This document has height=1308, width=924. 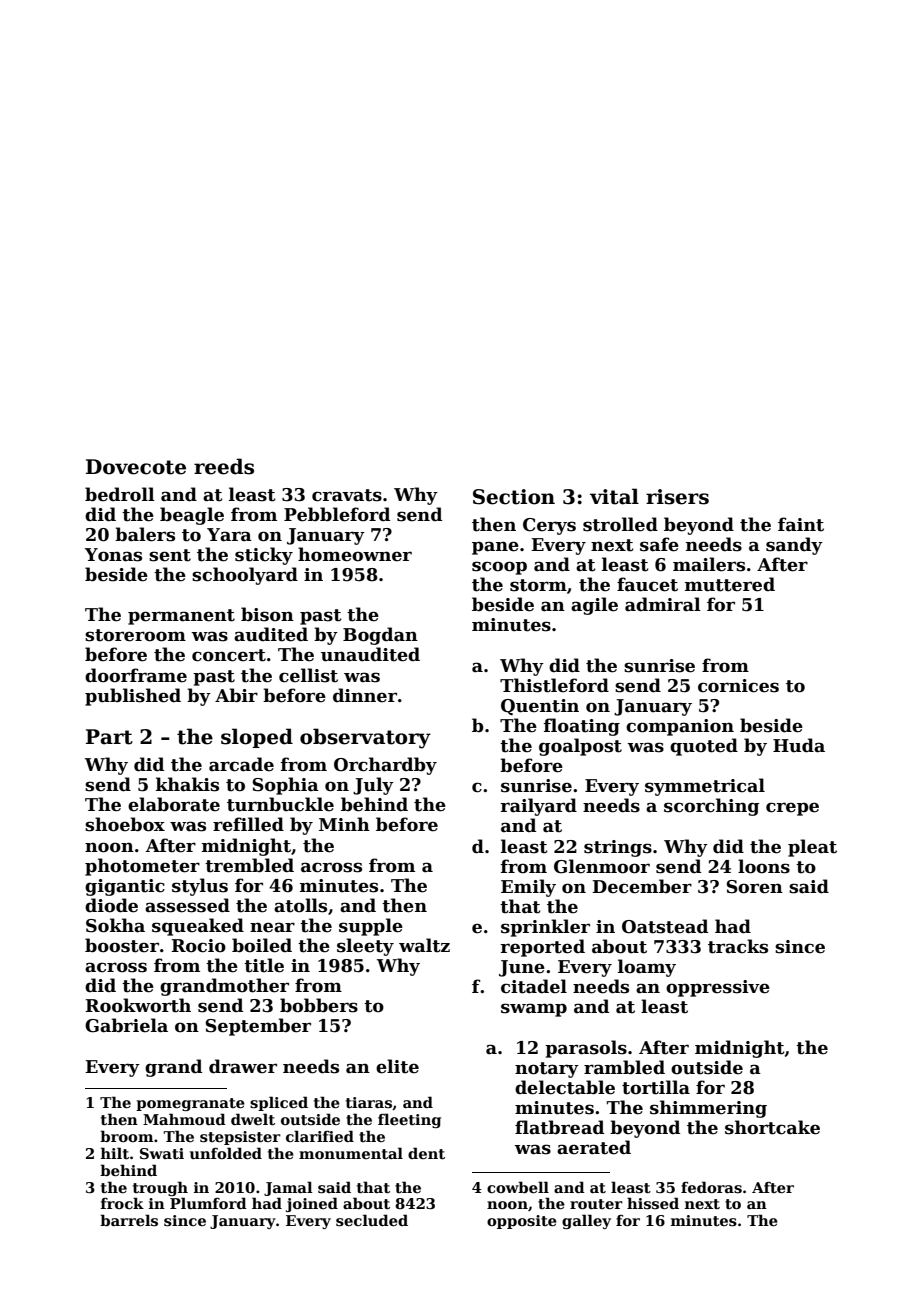 I want to click on tiaras, so click(x=369, y=1102).
